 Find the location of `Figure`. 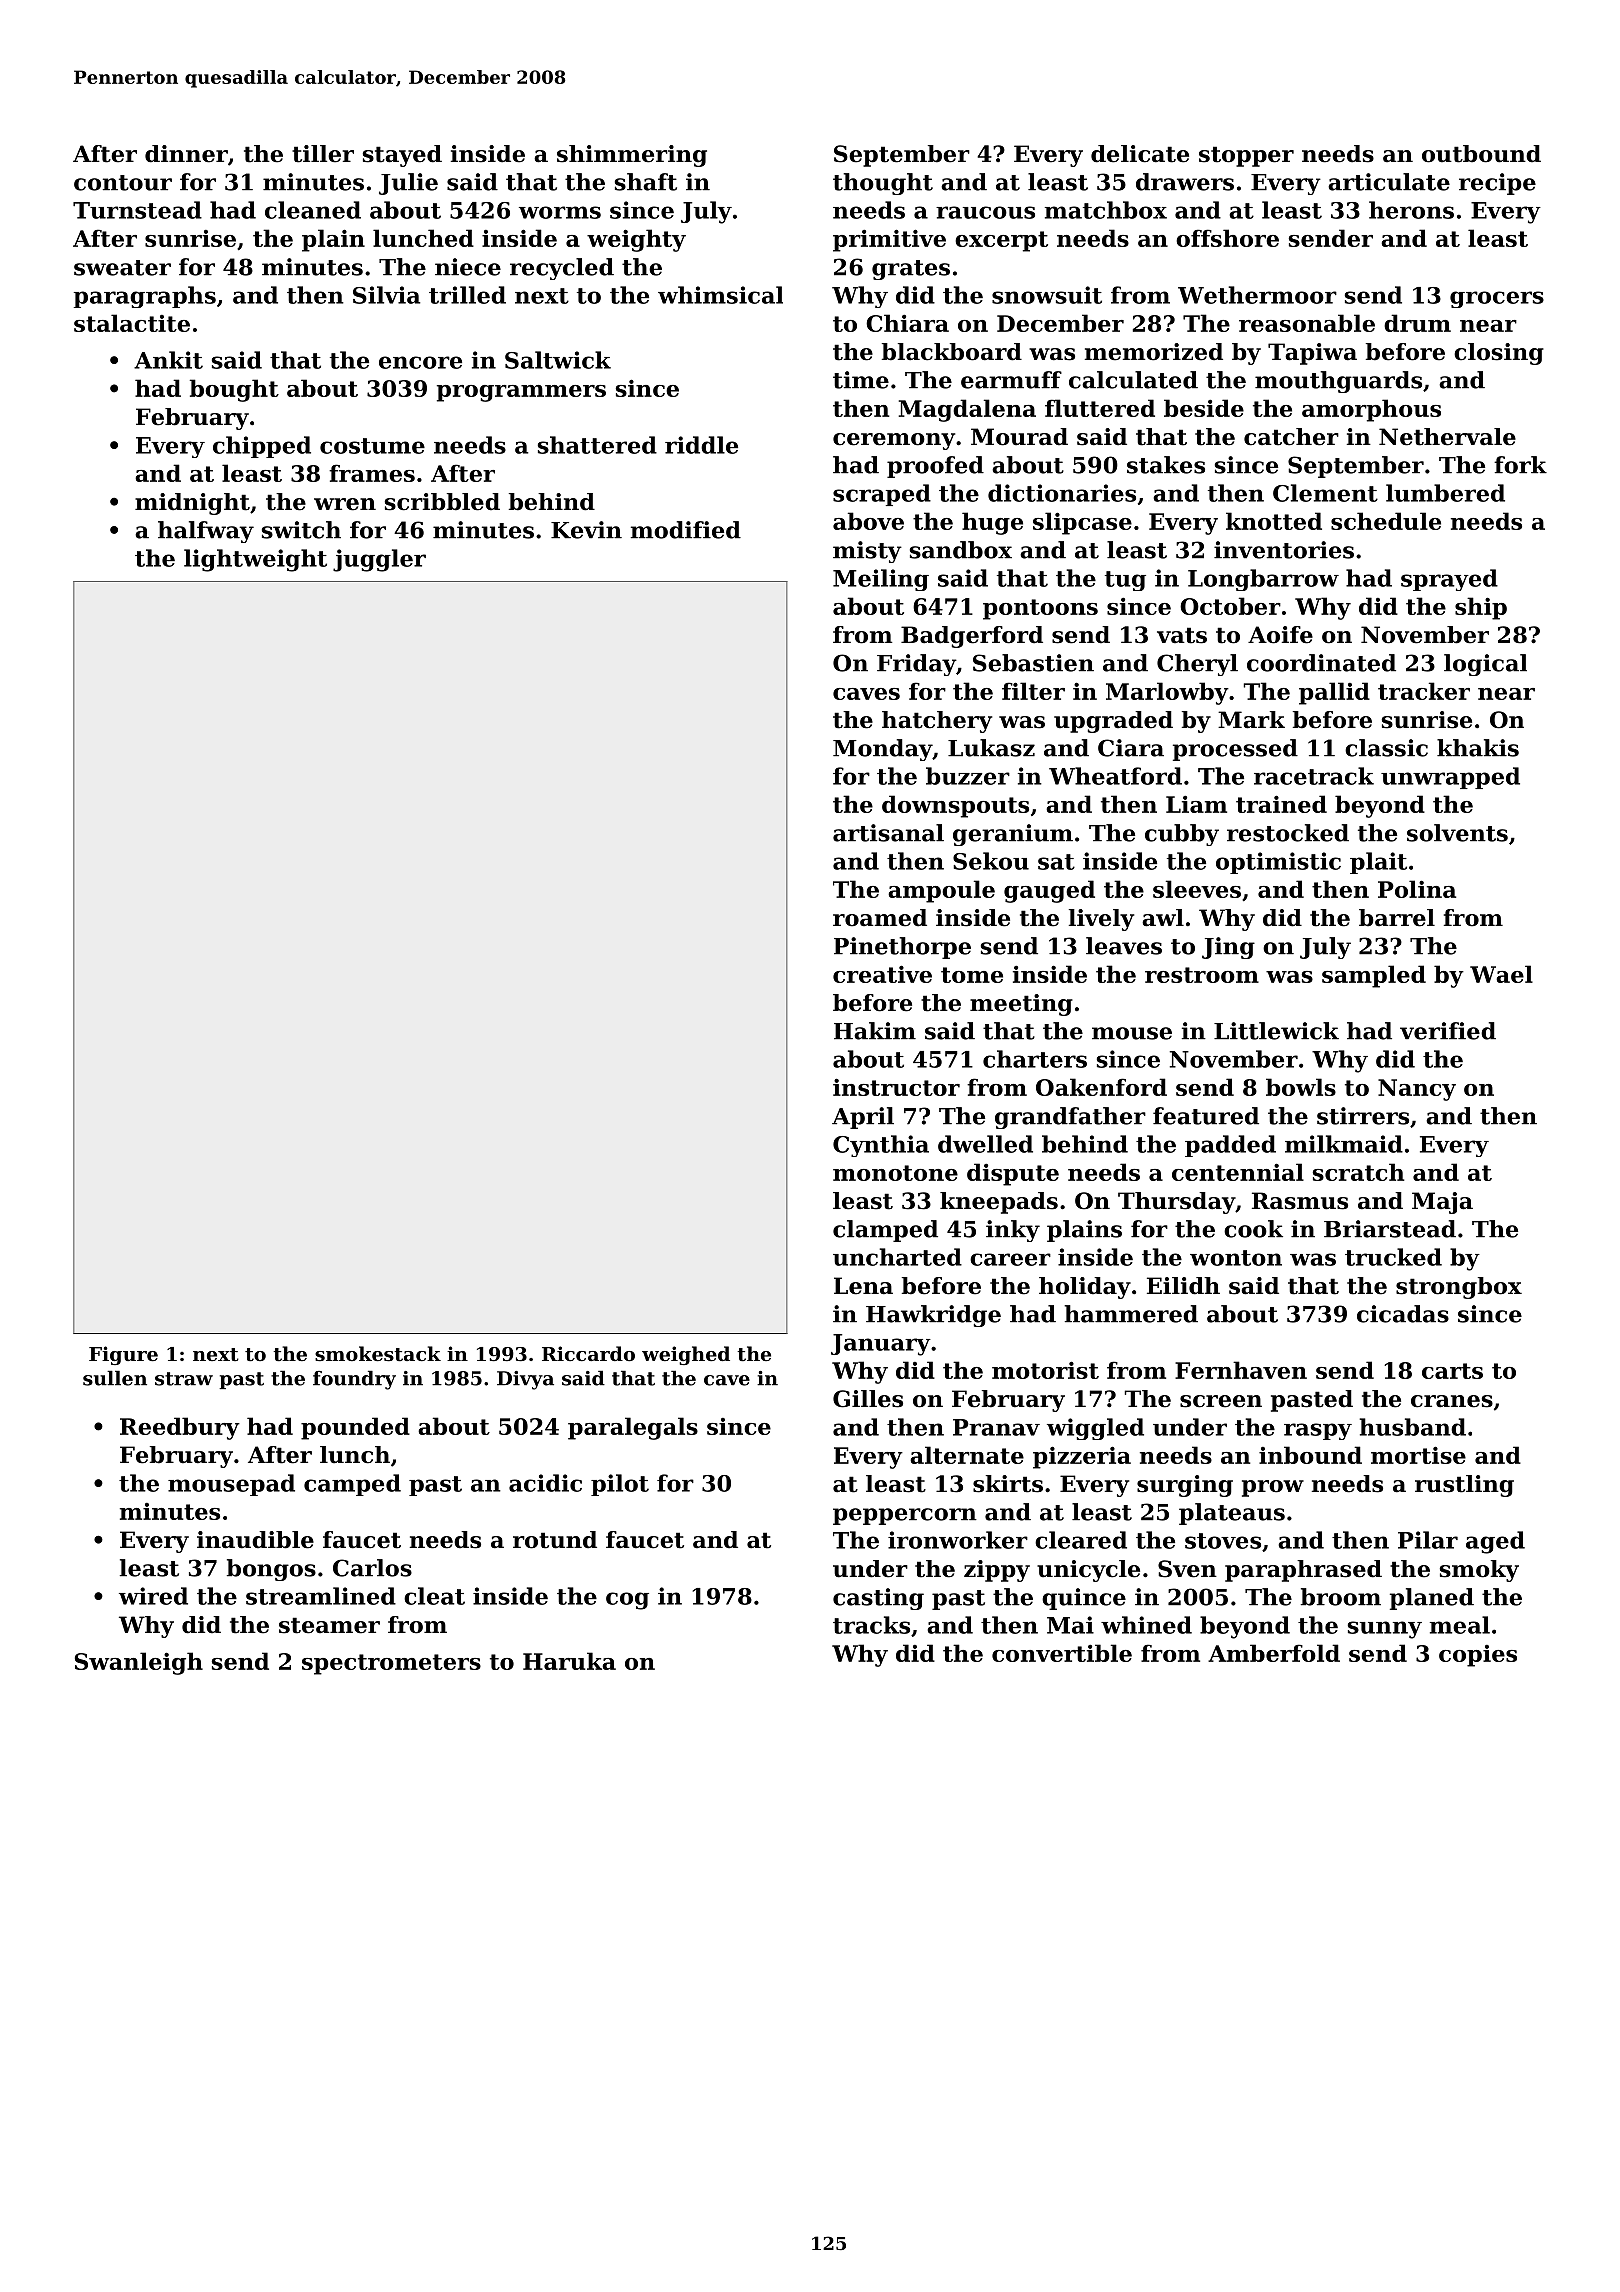

Figure is located at coordinates (123, 1355).
